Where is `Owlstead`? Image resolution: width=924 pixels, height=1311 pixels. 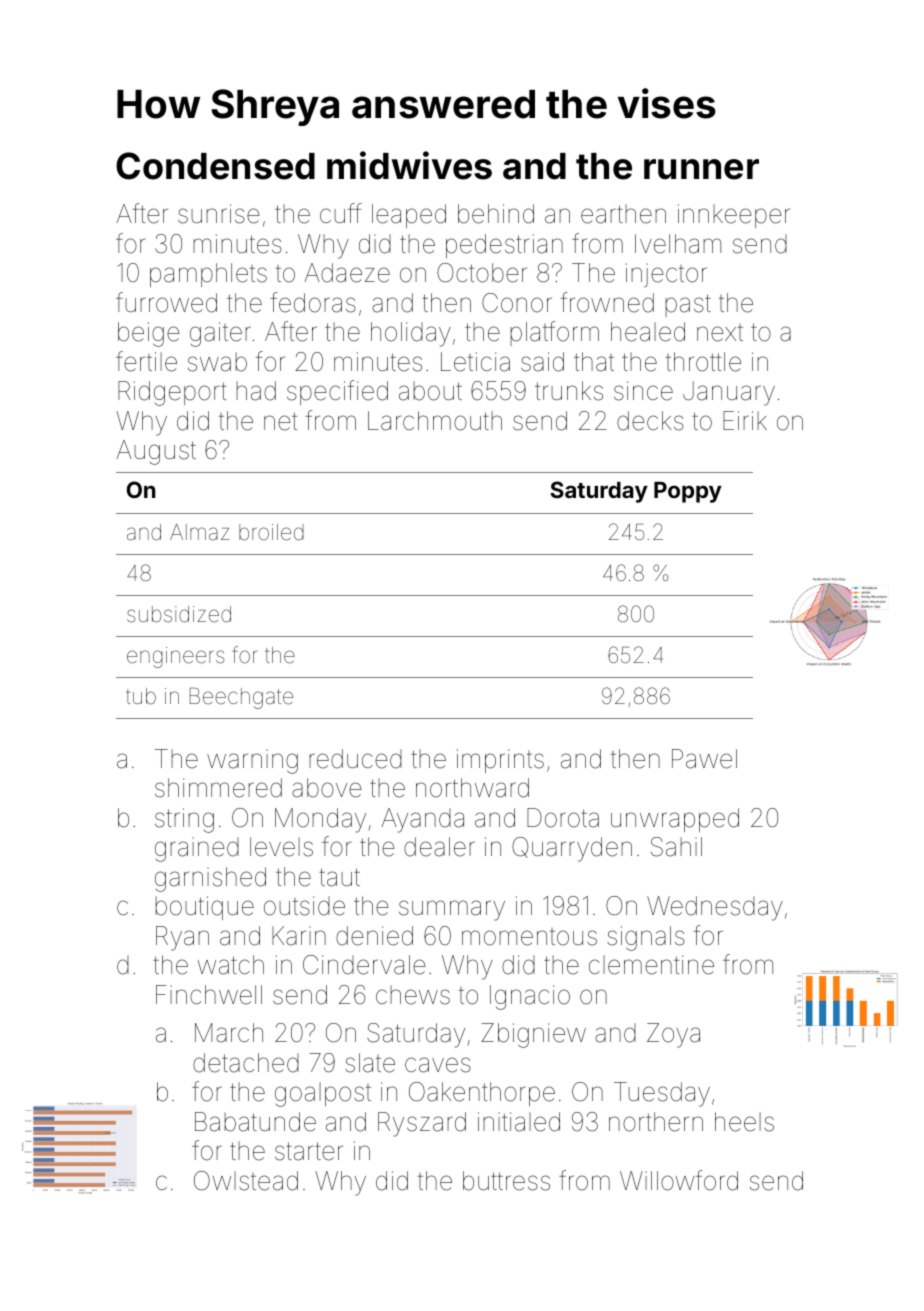
Owlstead is located at coordinates (246, 1181).
